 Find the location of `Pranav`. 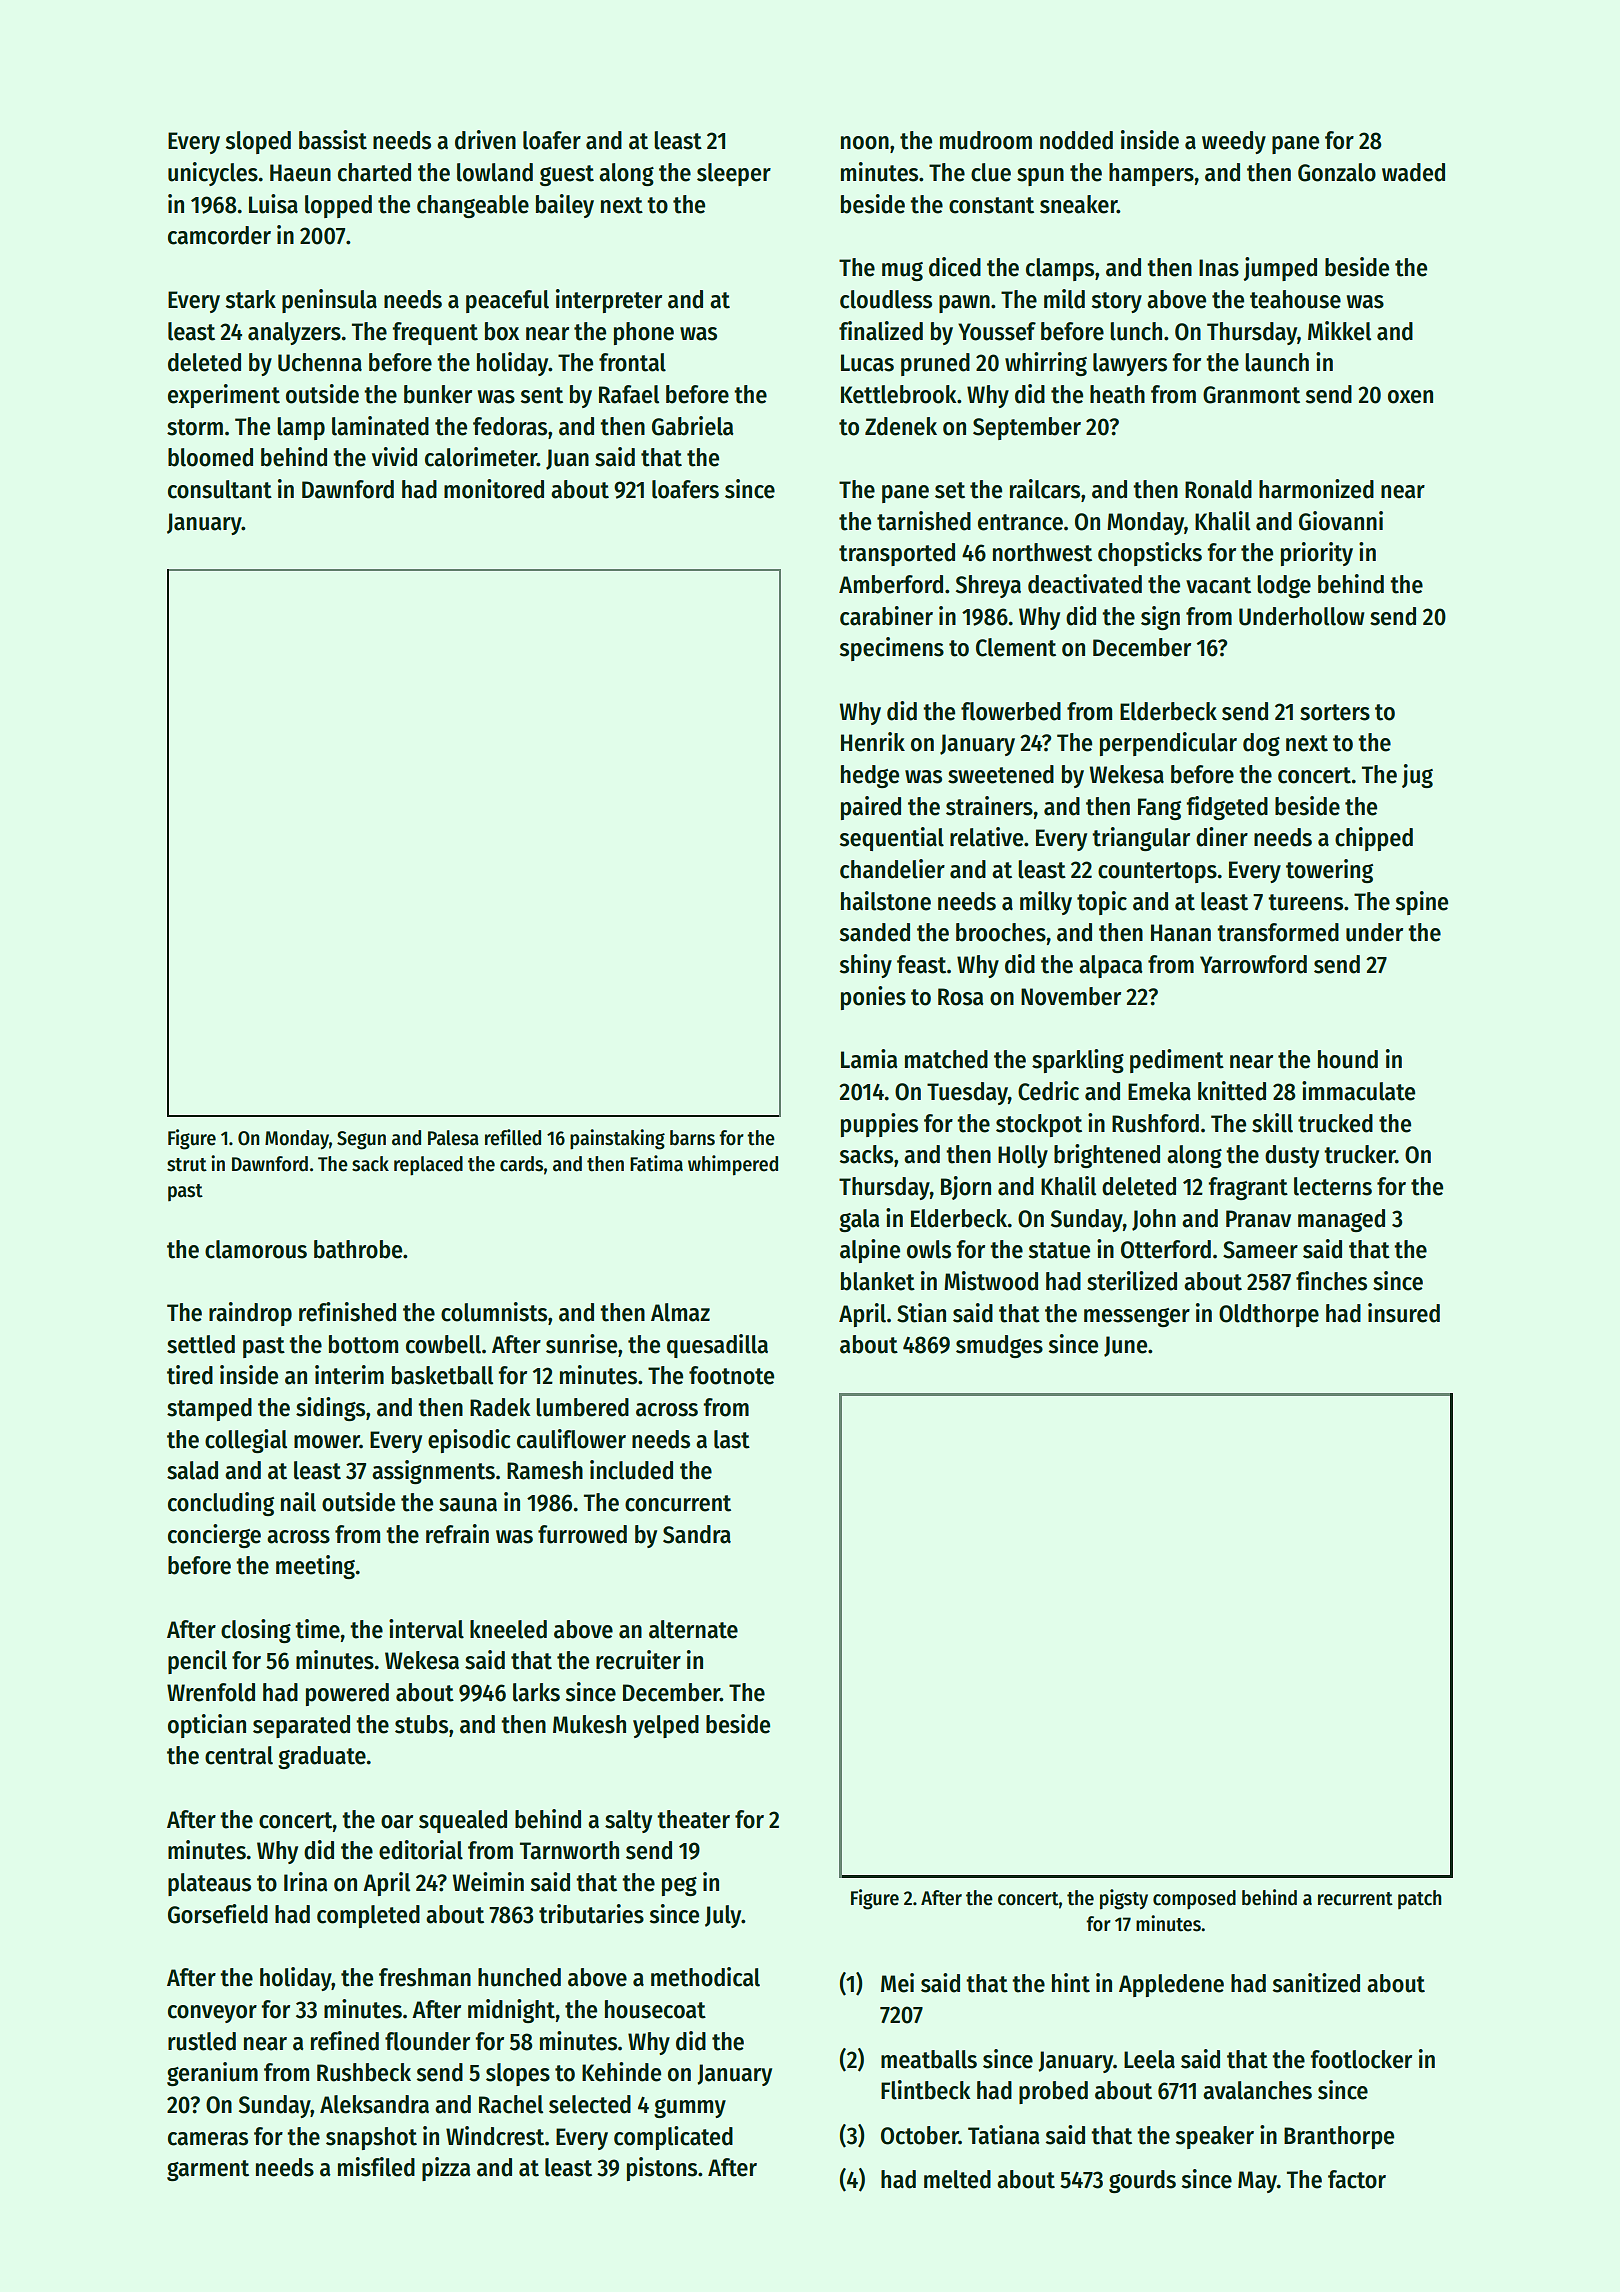

Pranav is located at coordinates (1258, 1219).
